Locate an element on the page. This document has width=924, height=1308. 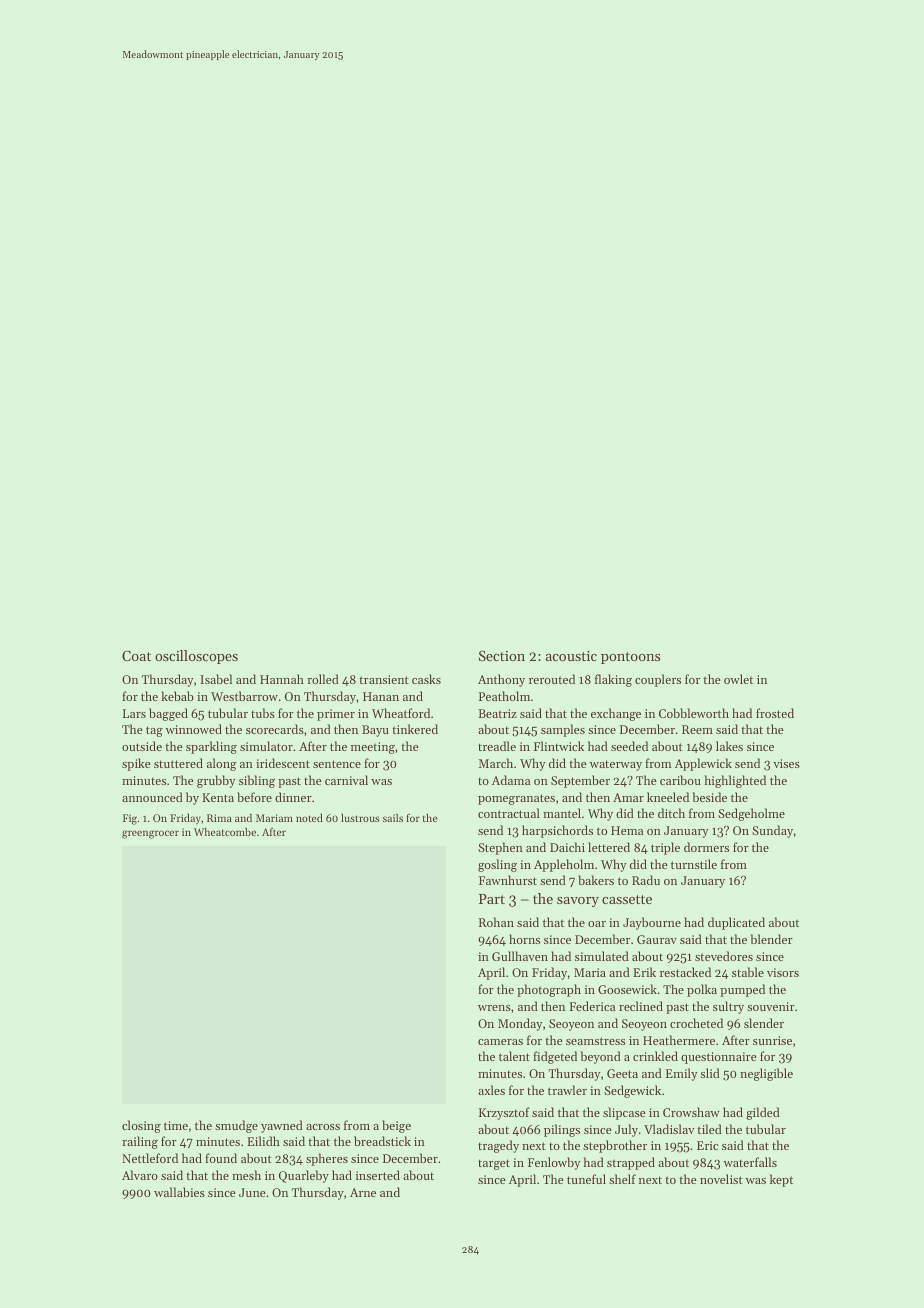
horns is located at coordinates (524, 939).
